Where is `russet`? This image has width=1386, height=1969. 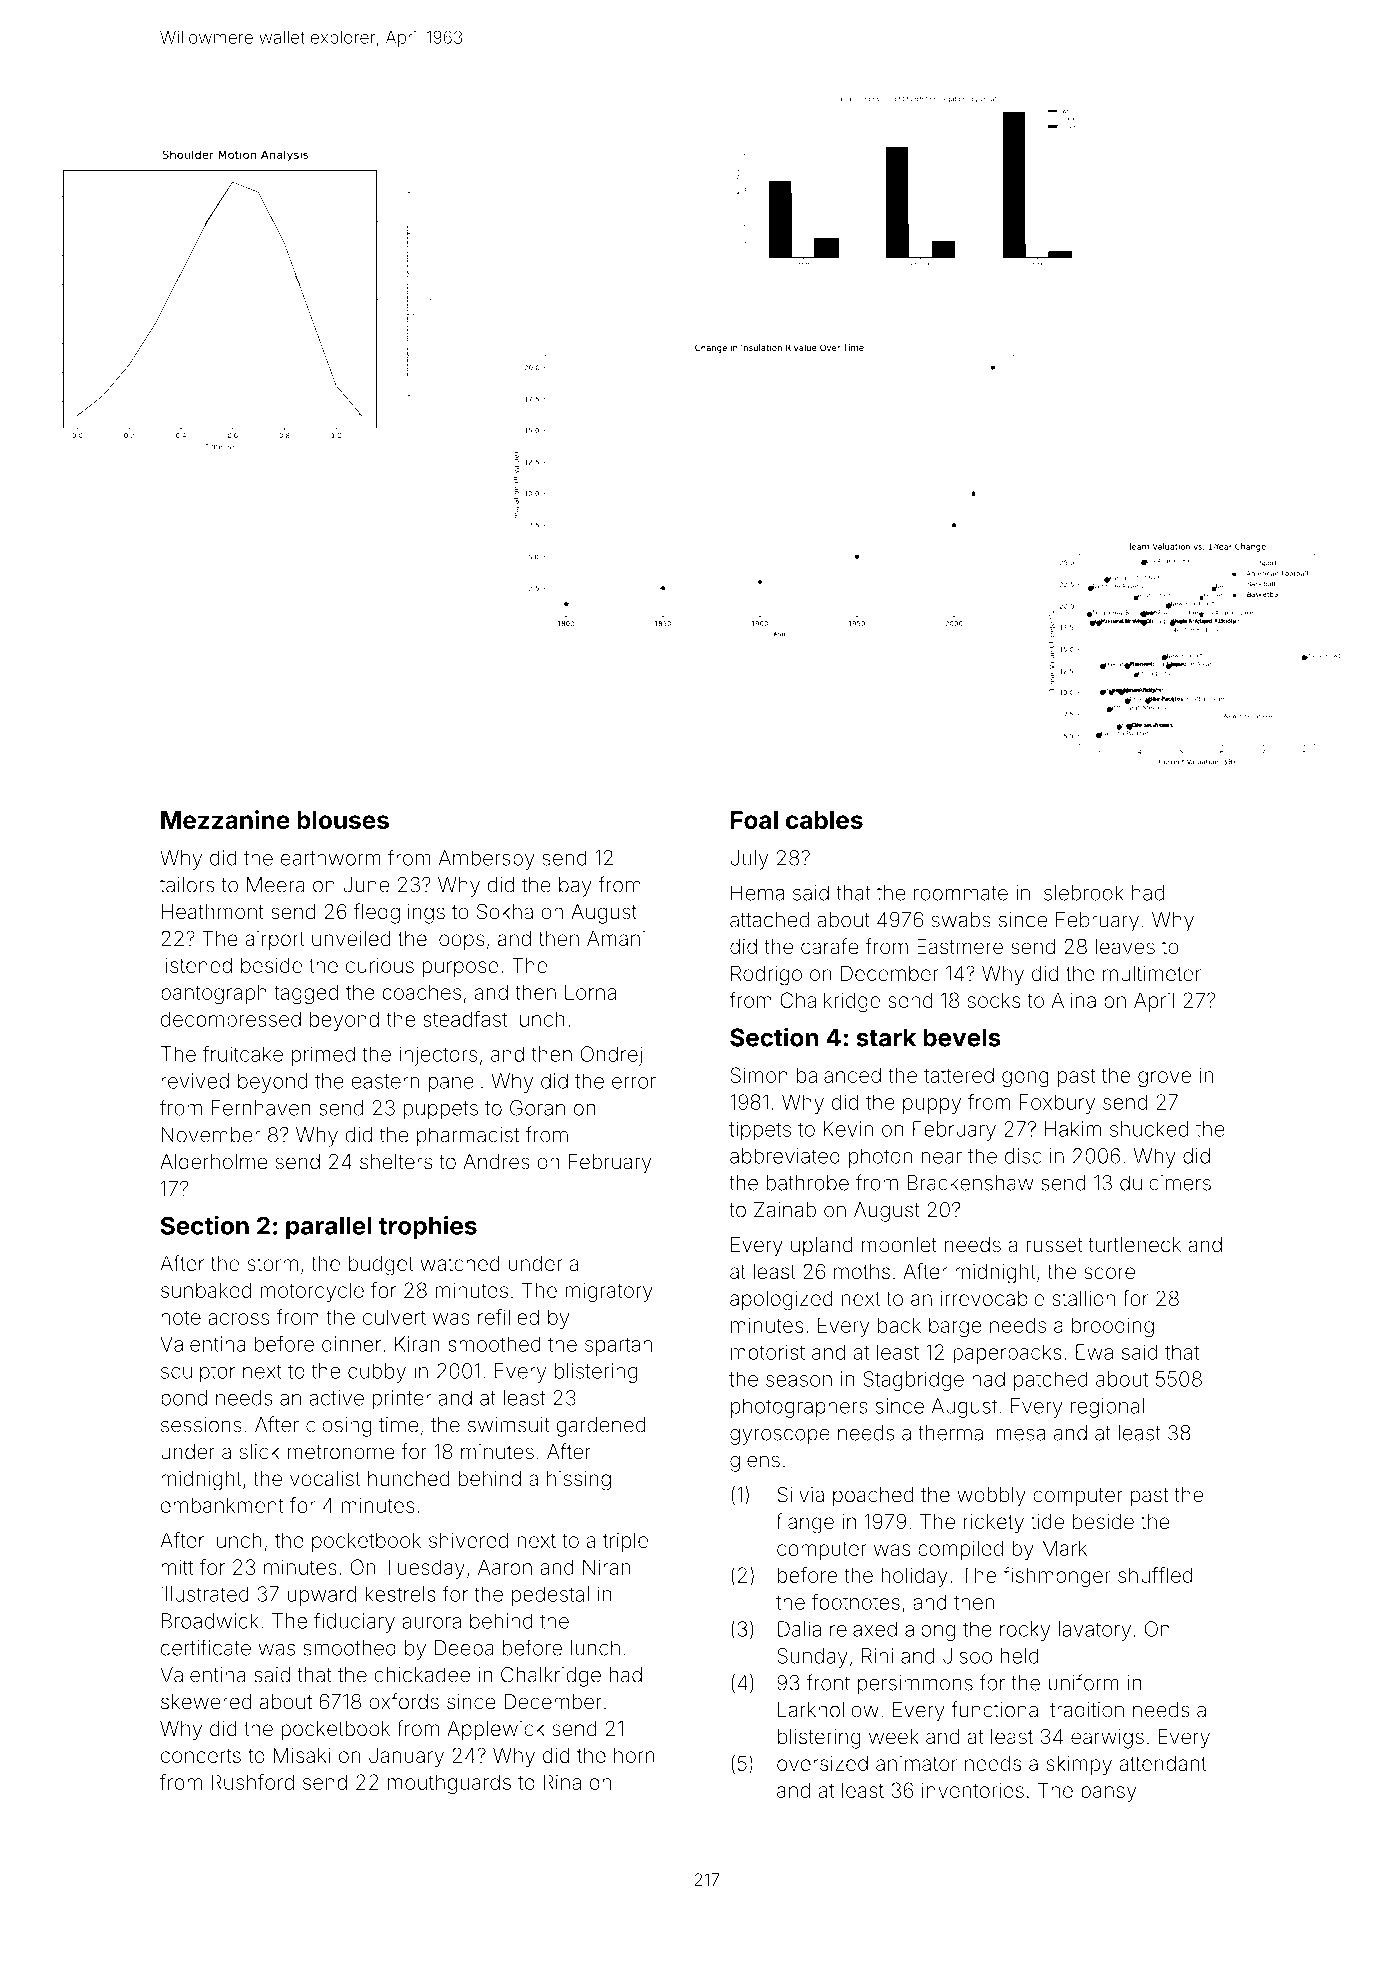
russet is located at coordinates (1054, 1245).
